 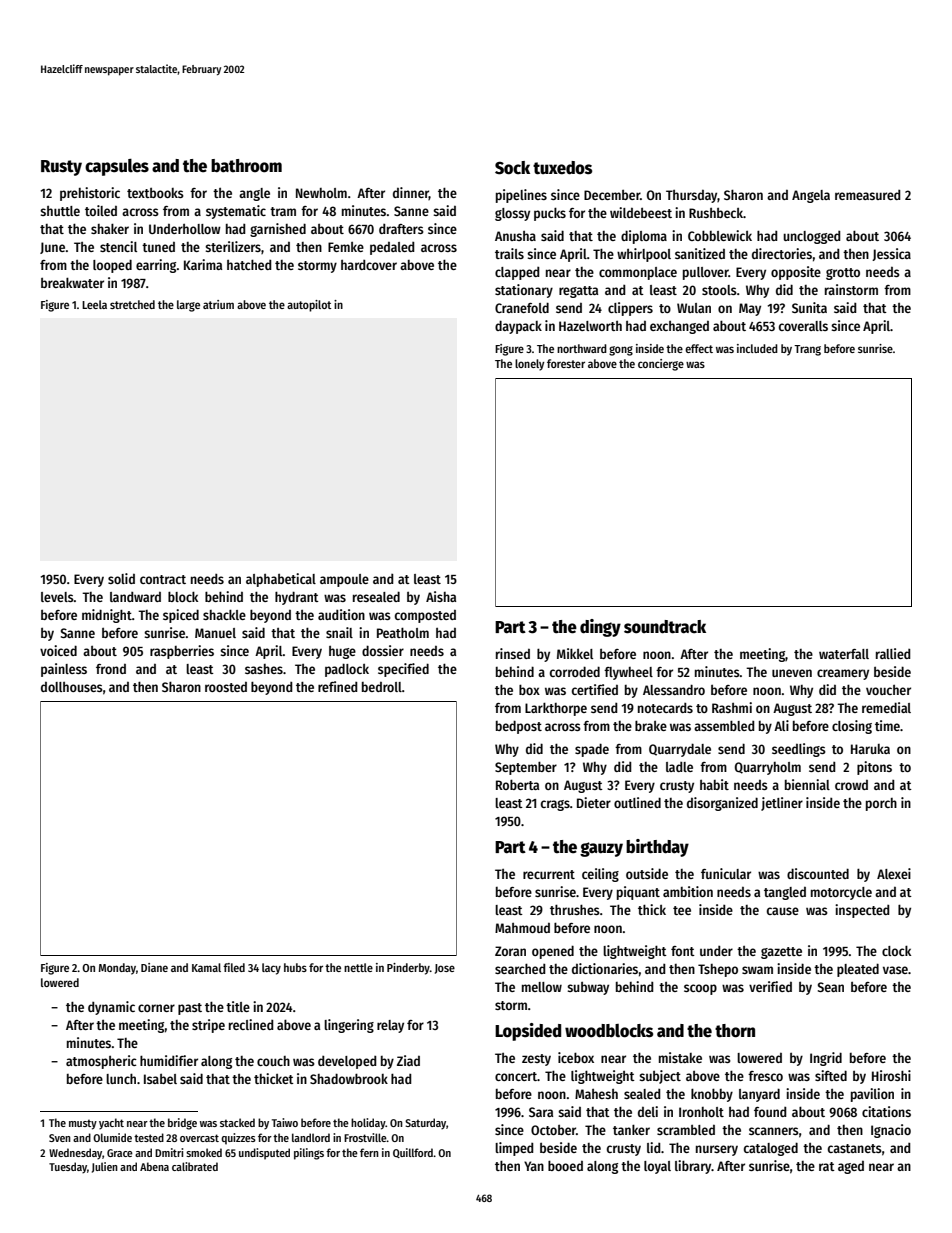 I want to click on Thursday, so click(x=692, y=196).
